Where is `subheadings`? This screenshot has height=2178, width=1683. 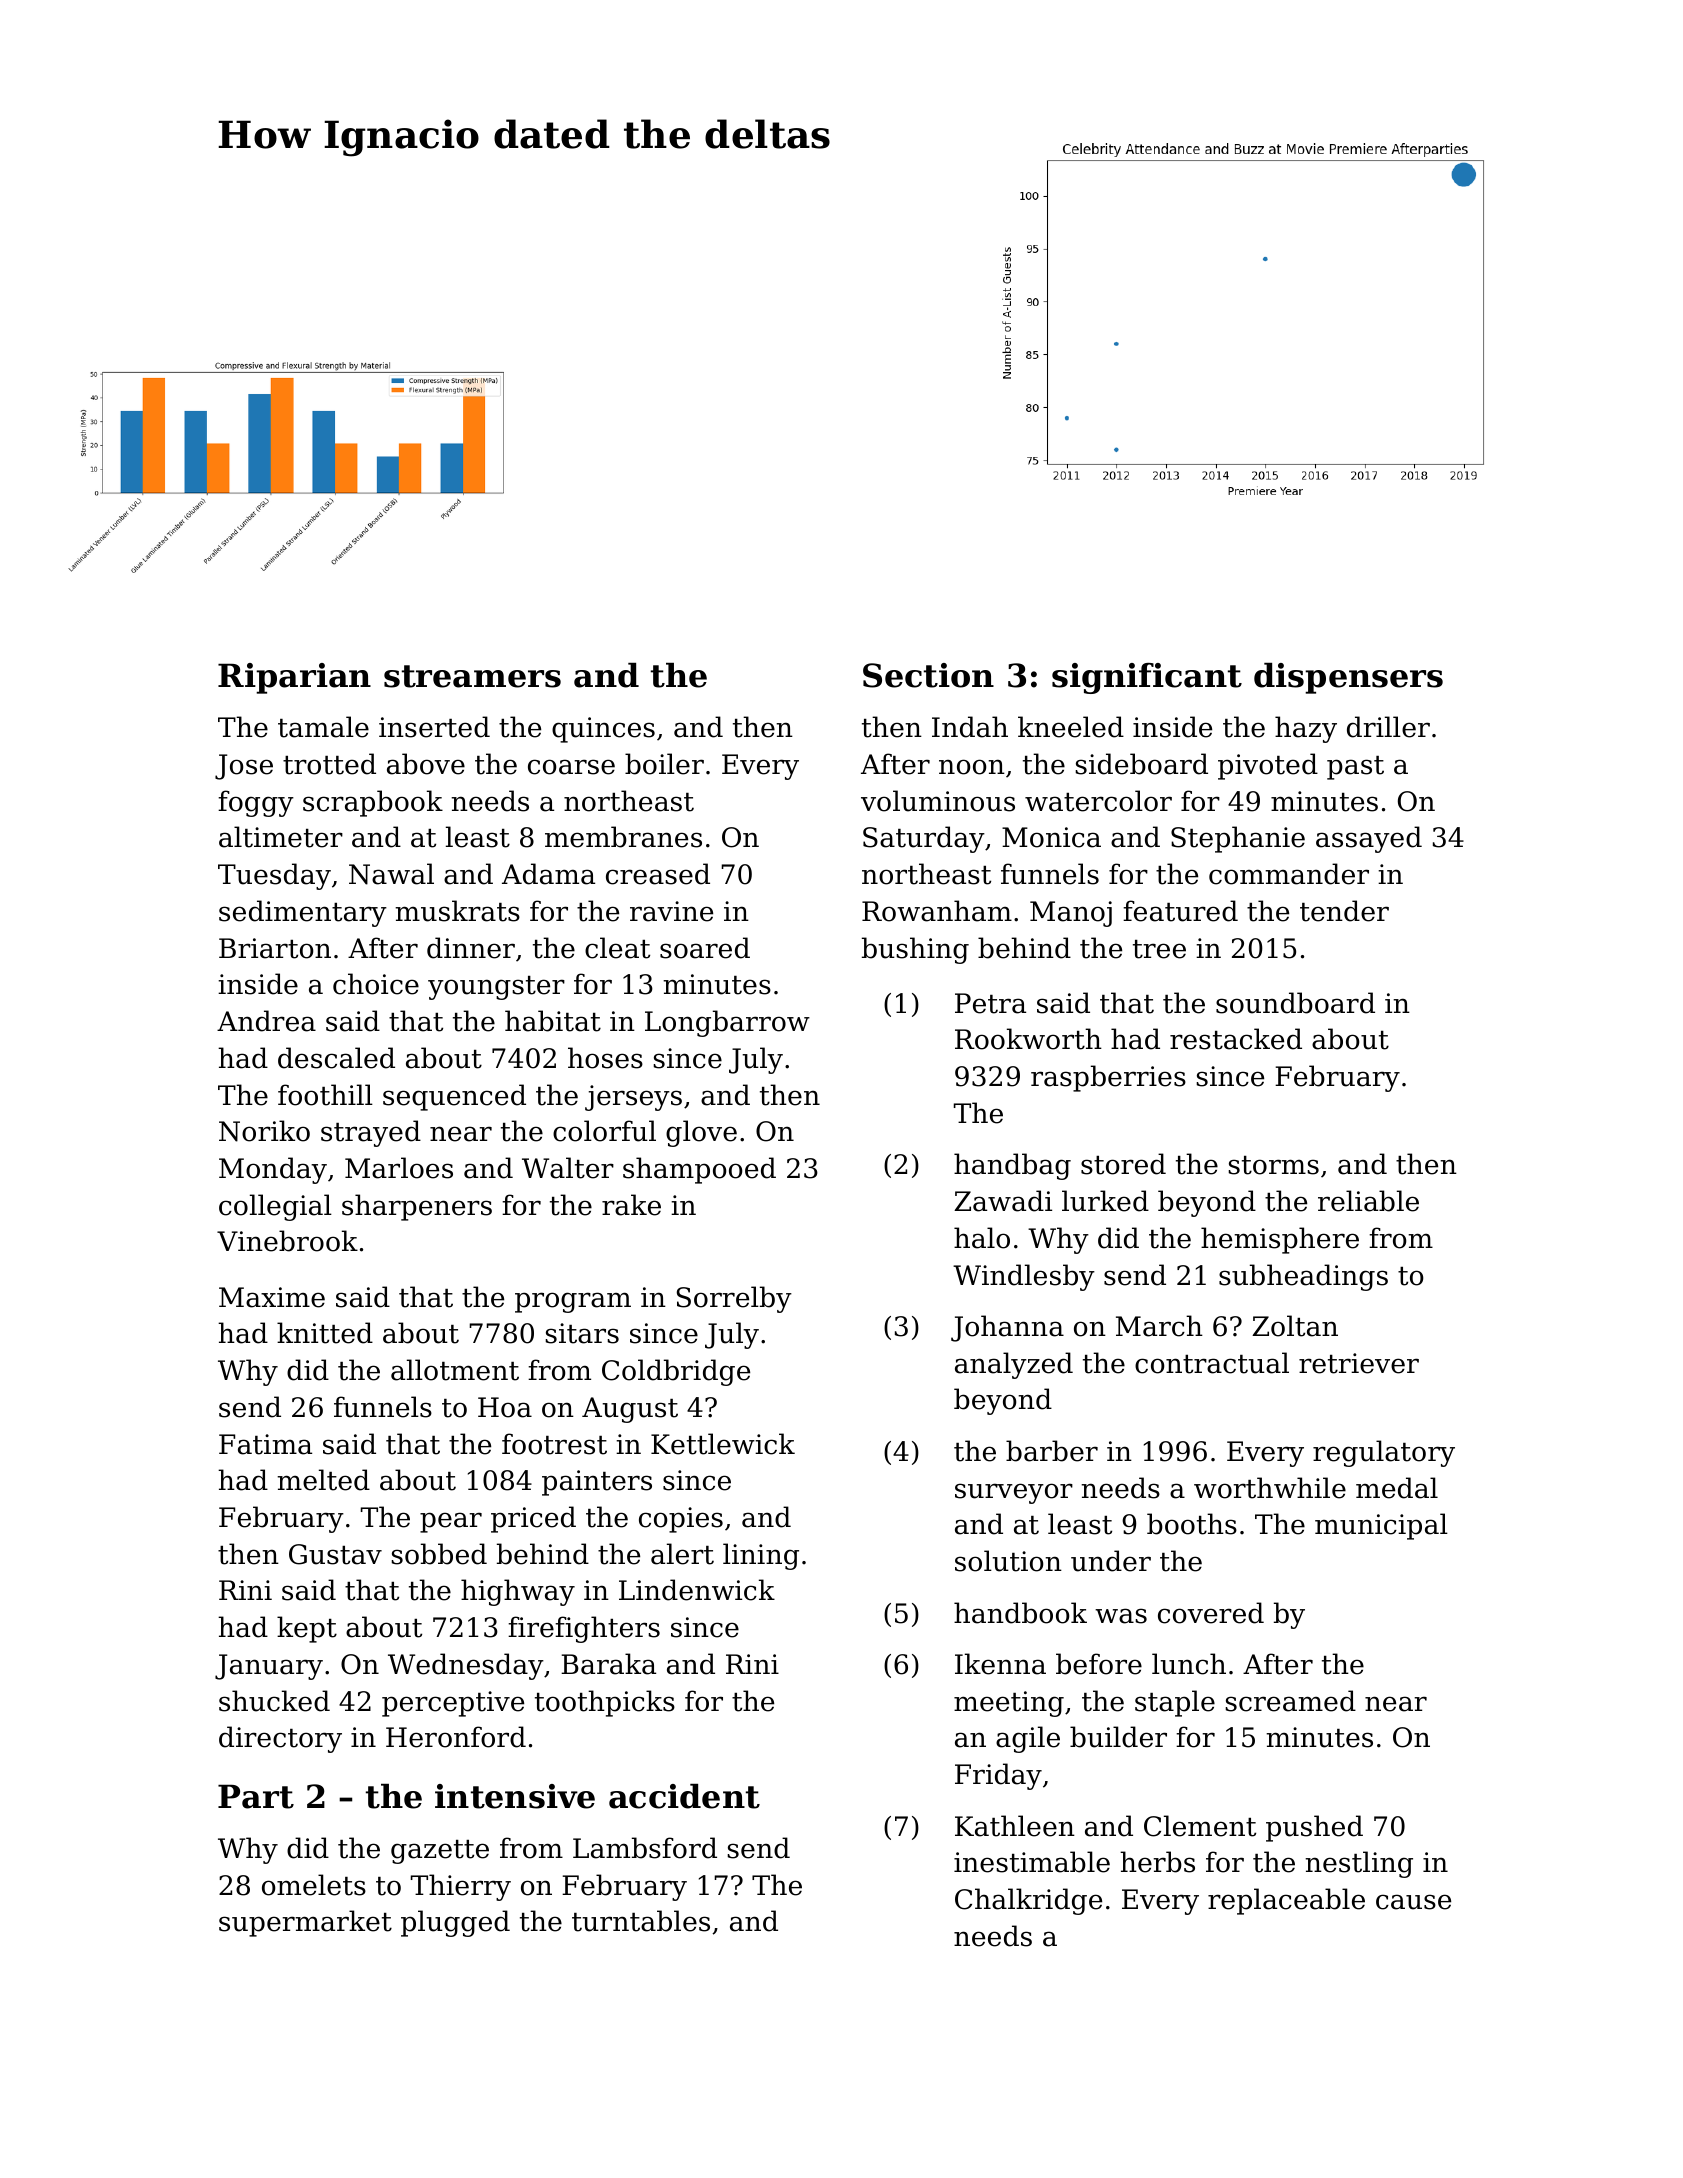
subheadings is located at coordinates (1303, 1277).
